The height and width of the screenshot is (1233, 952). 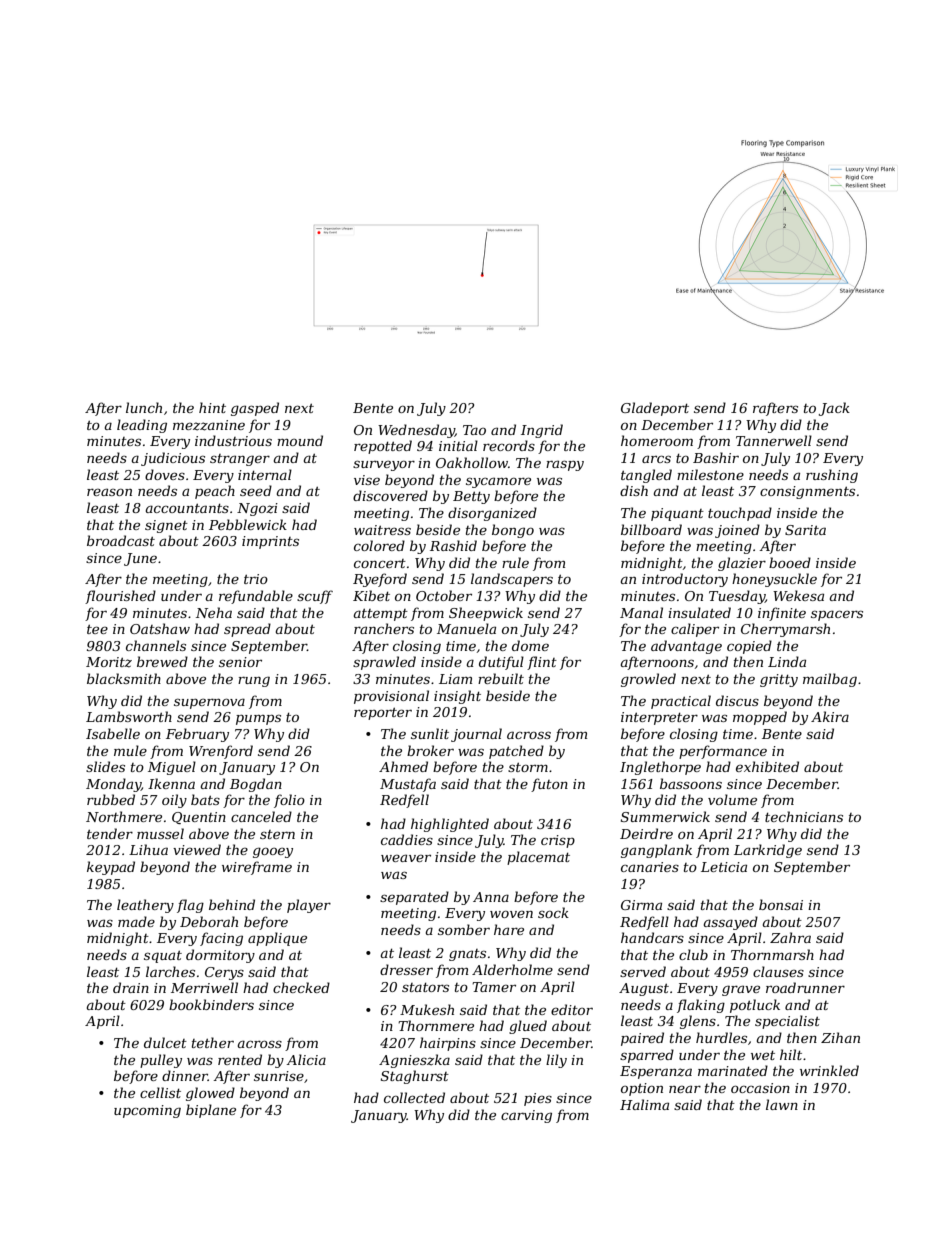 What do you see at coordinates (476, 735) in the screenshot?
I see `journal` at bounding box center [476, 735].
